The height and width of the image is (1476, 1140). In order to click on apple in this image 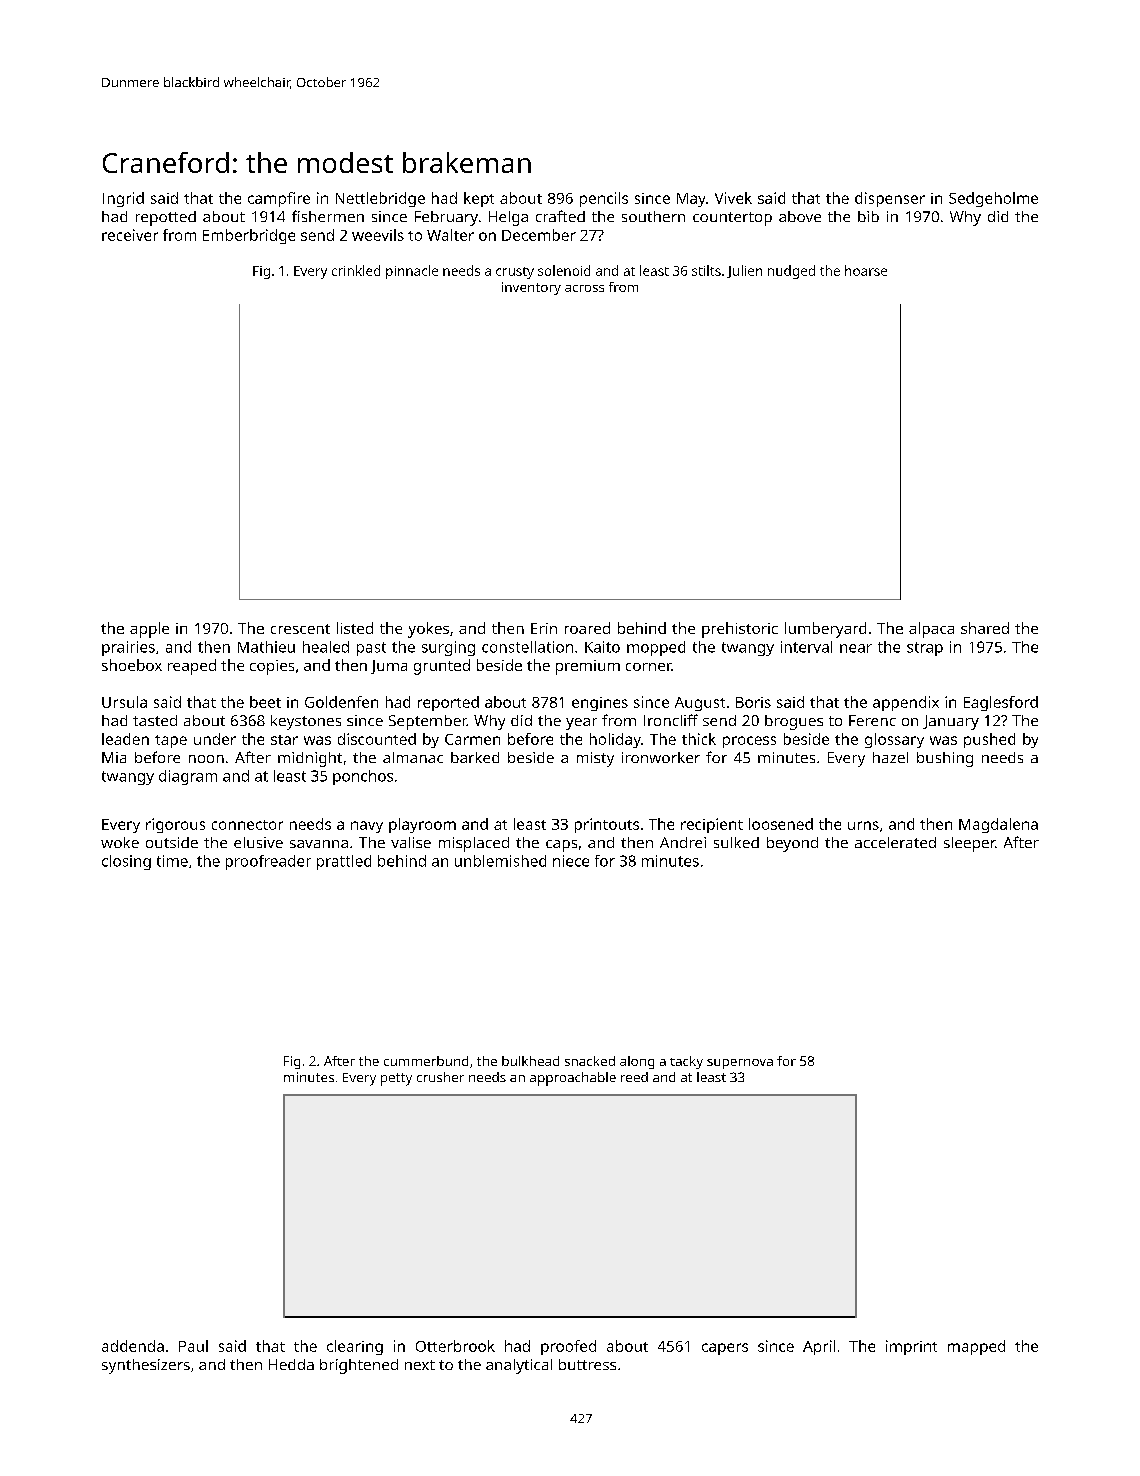, I will do `click(149, 630)`.
